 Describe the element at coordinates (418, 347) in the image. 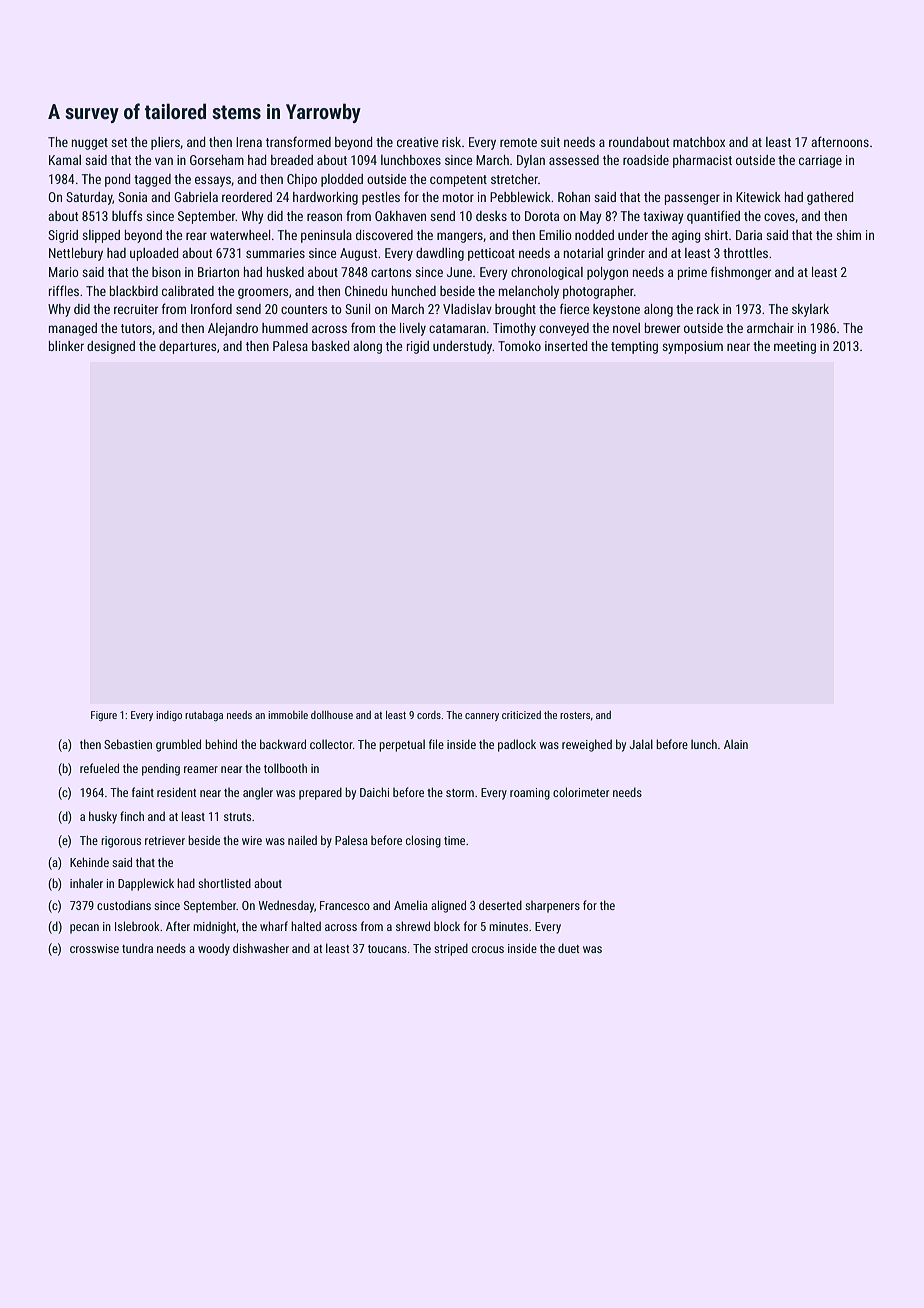

I see `rigid` at that location.
